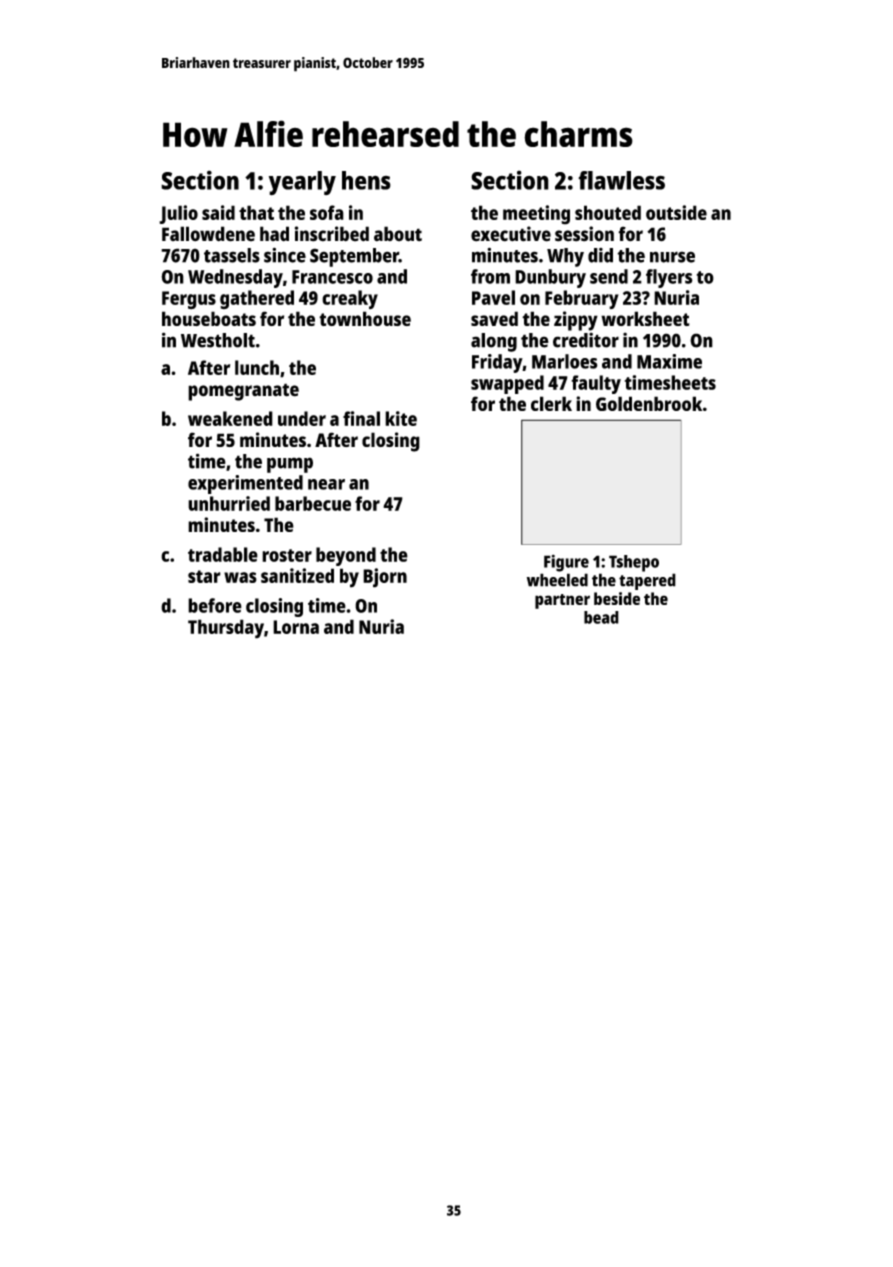 This image has width=893, height=1267. What do you see at coordinates (669, 361) in the image?
I see `Maxime` at bounding box center [669, 361].
